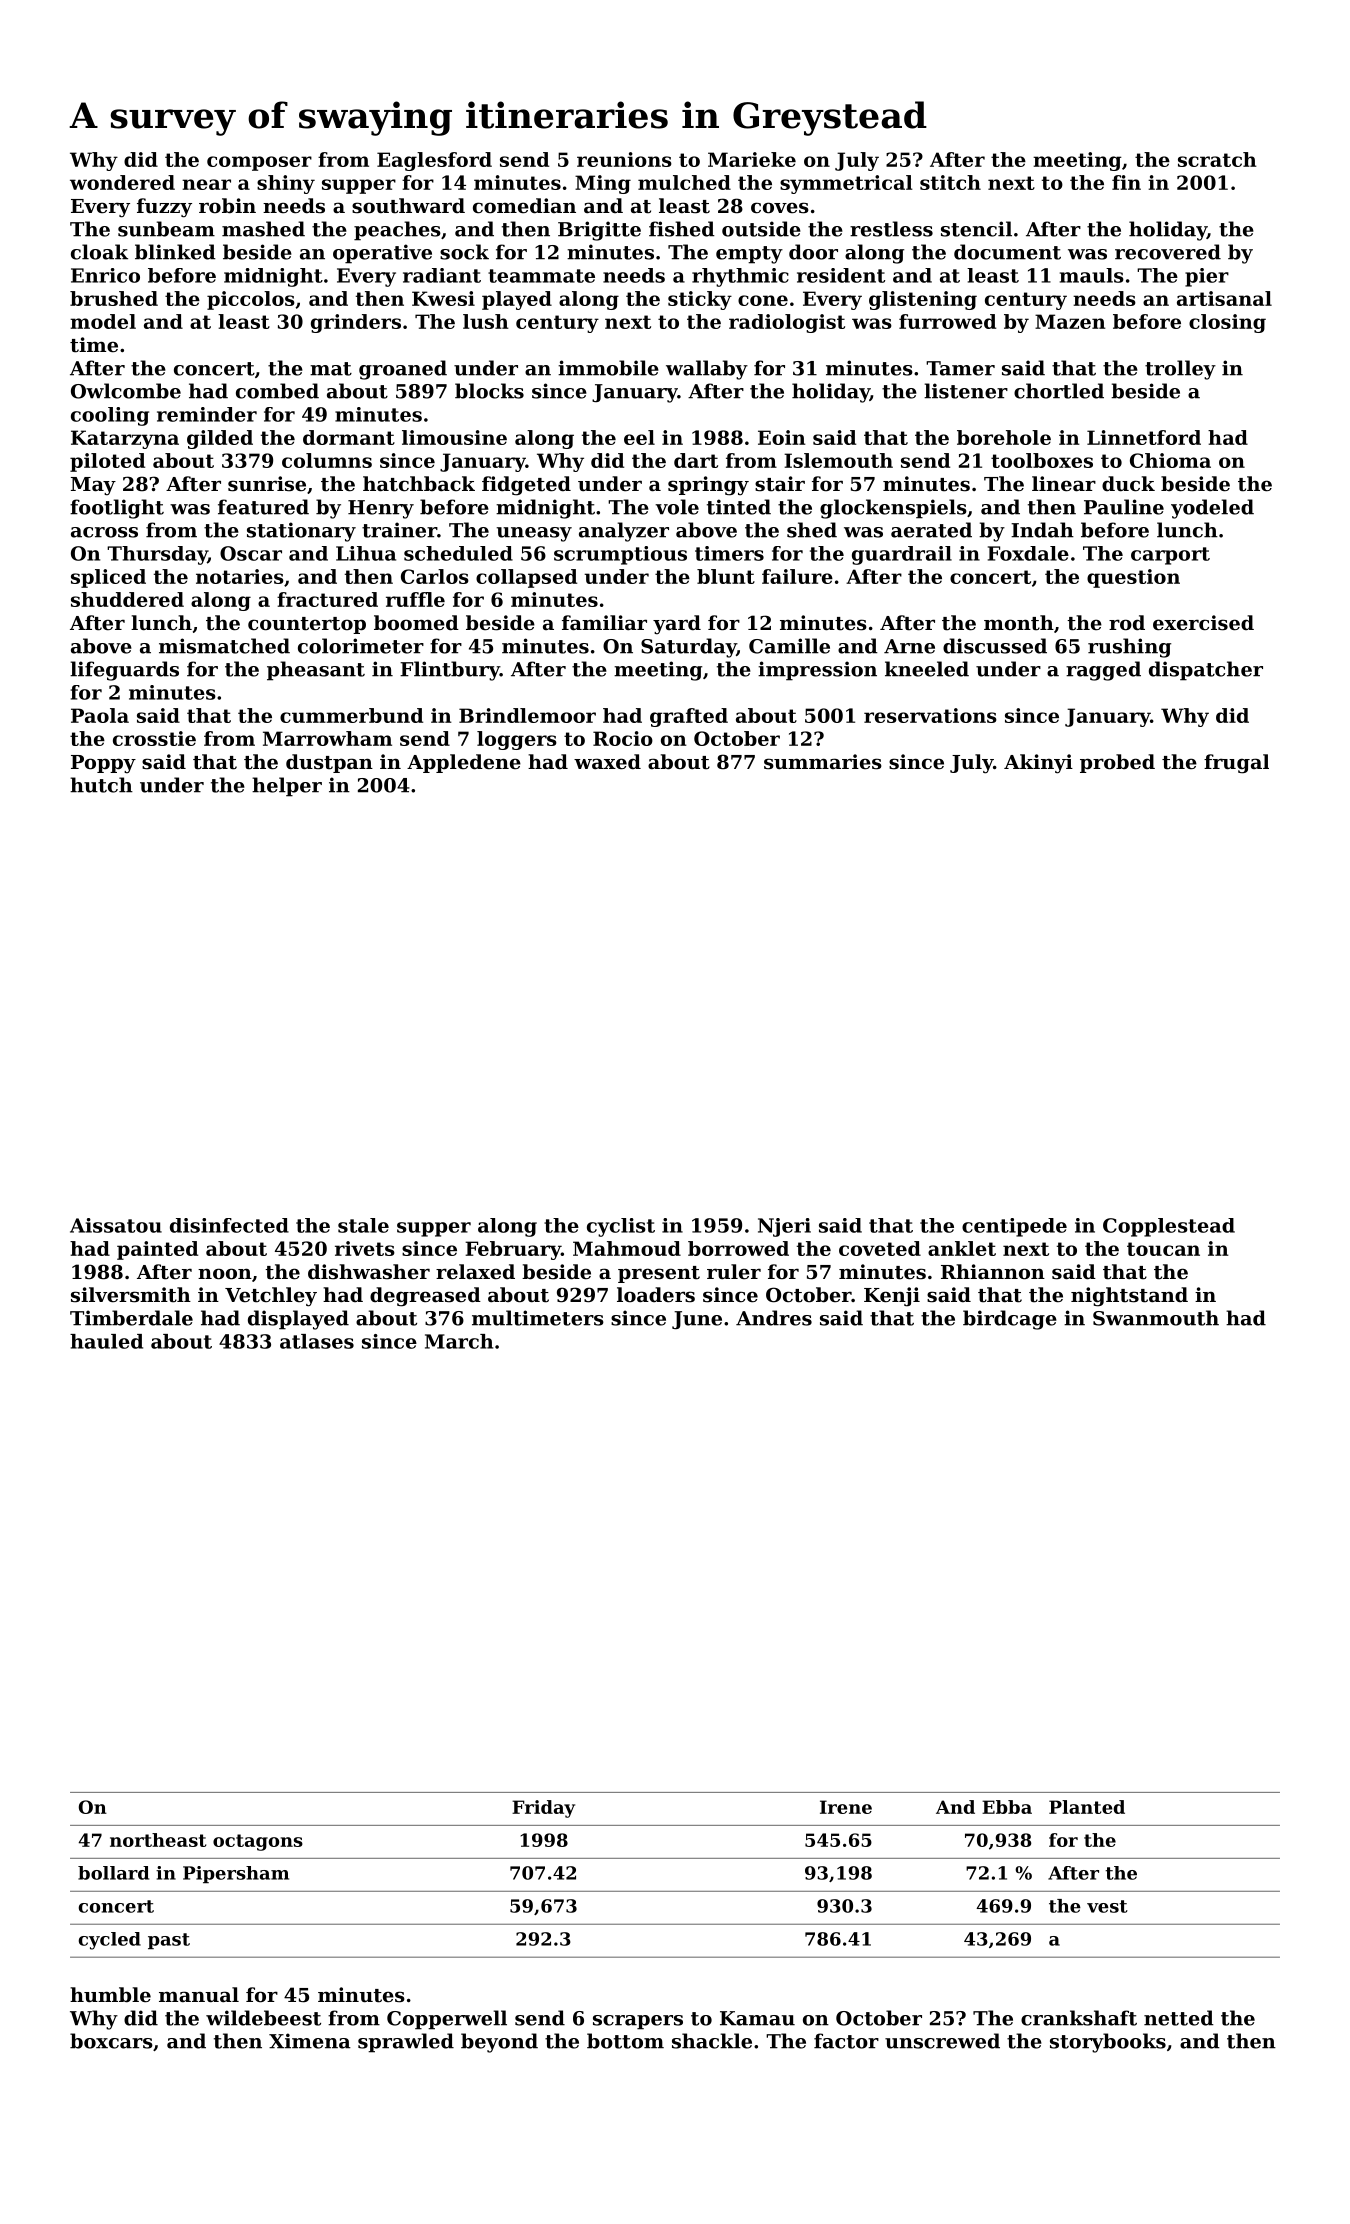 The height and width of the document is (2224, 1350). I want to click on wondered, so click(122, 182).
